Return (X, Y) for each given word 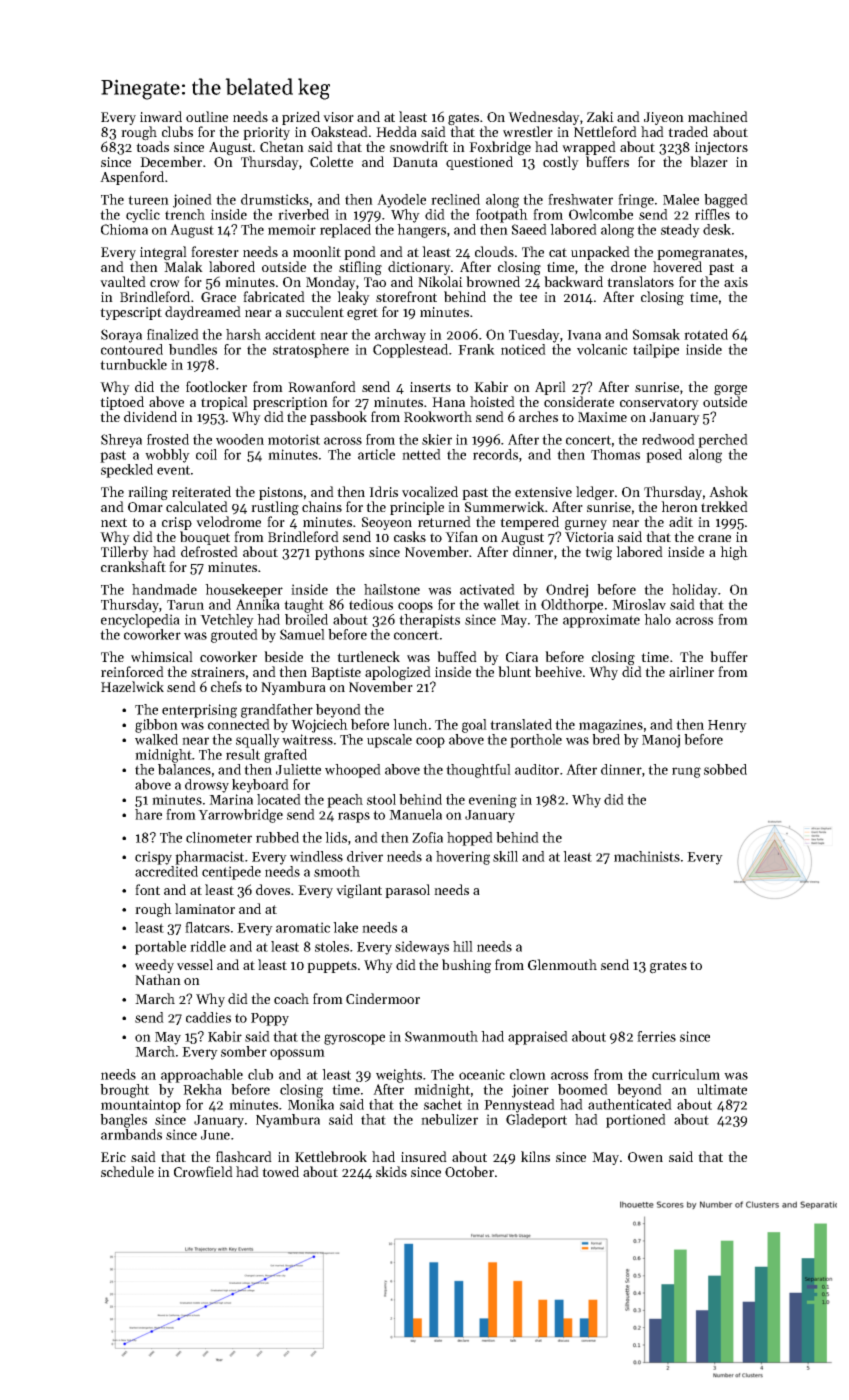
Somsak (656, 334)
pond (360, 253)
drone (628, 266)
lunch (410, 724)
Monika (311, 1104)
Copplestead (410, 351)
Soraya (121, 336)
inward (161, 116)
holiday (695, 591)
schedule (127, 1171)
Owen (645, 1157)
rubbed (277, 837)
